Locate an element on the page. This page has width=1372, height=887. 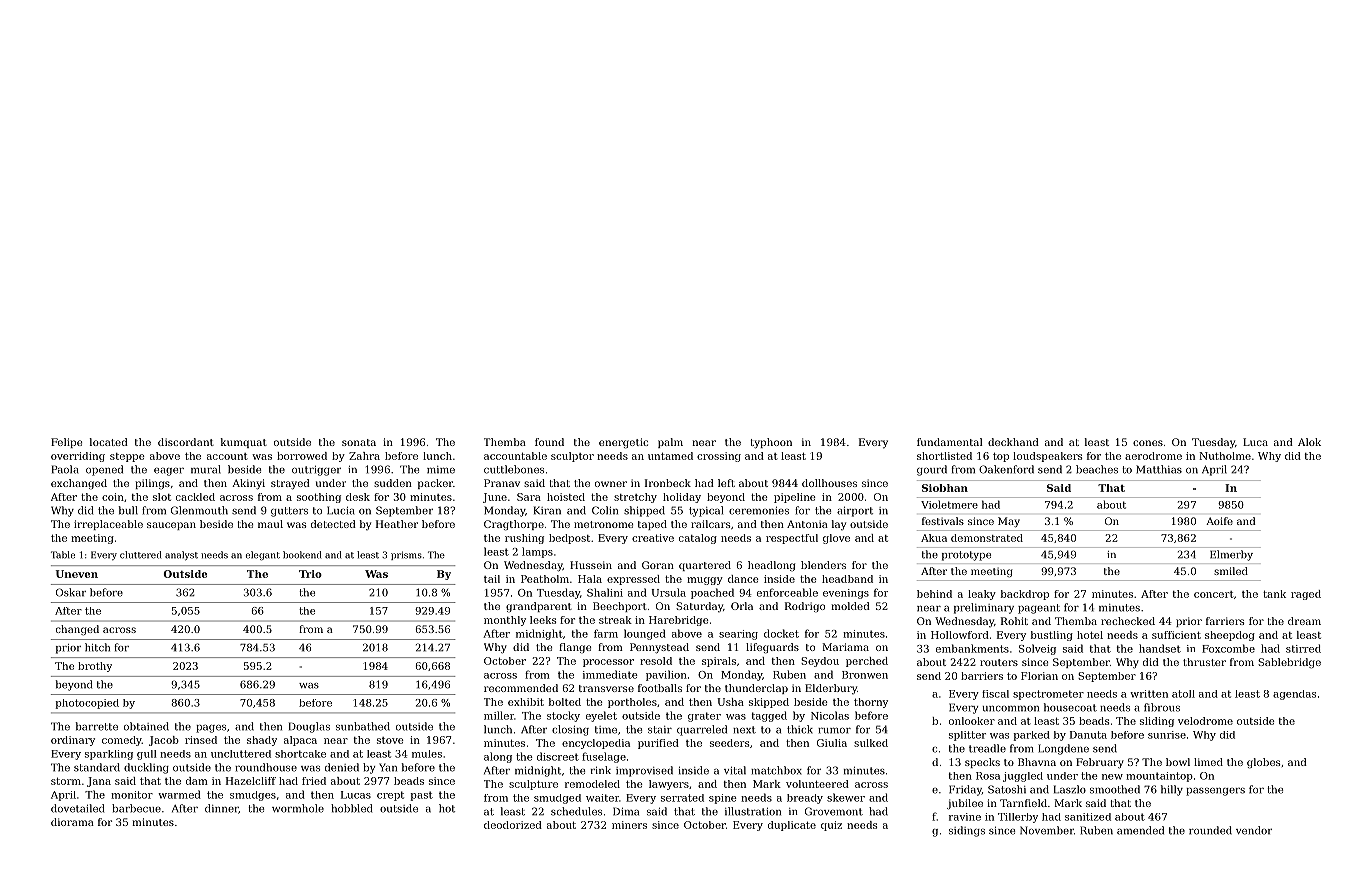
sonata is located at coordinates (359, 442).
